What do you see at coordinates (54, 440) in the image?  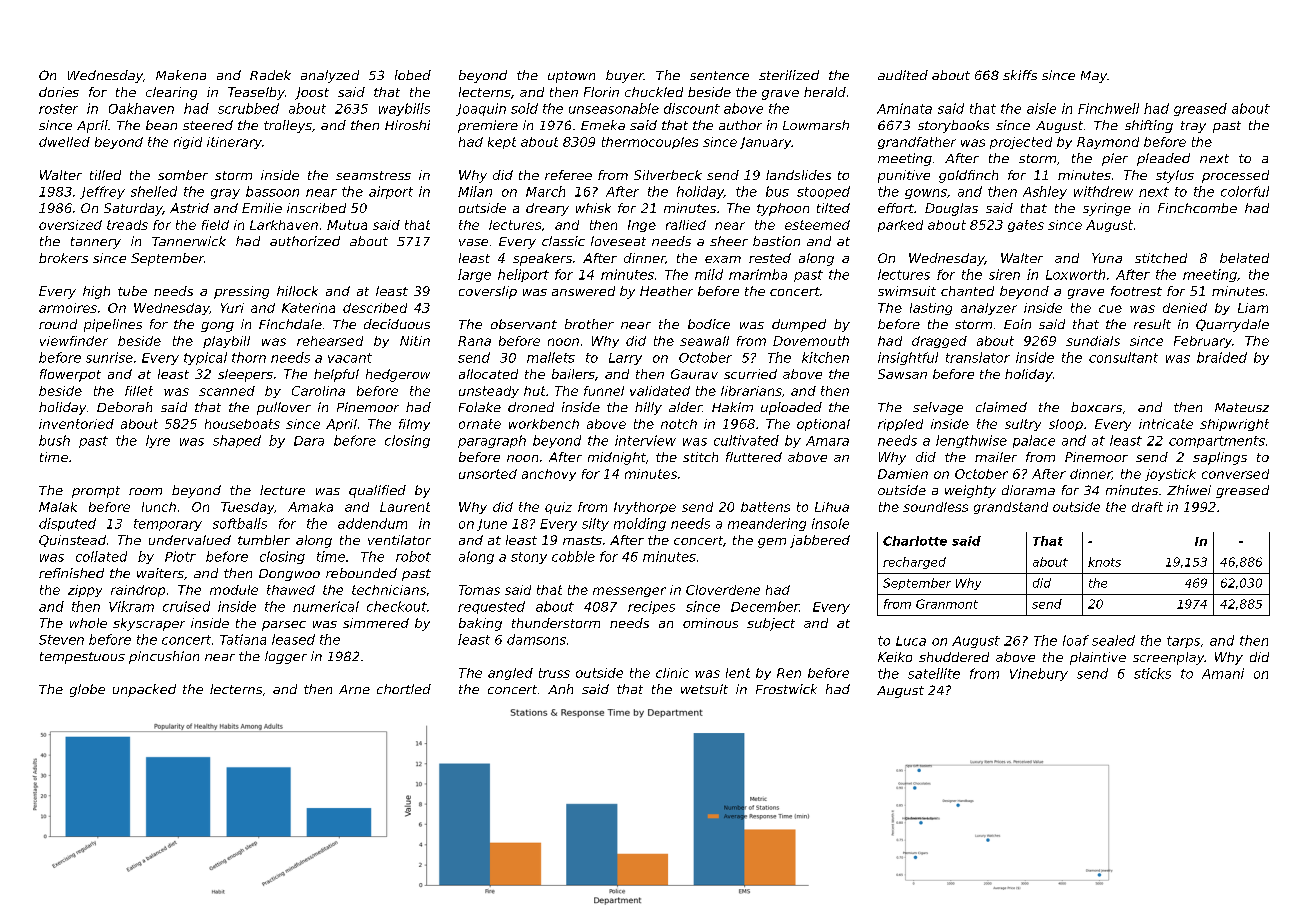 I see `bush` at bounding box center [54, 440].
